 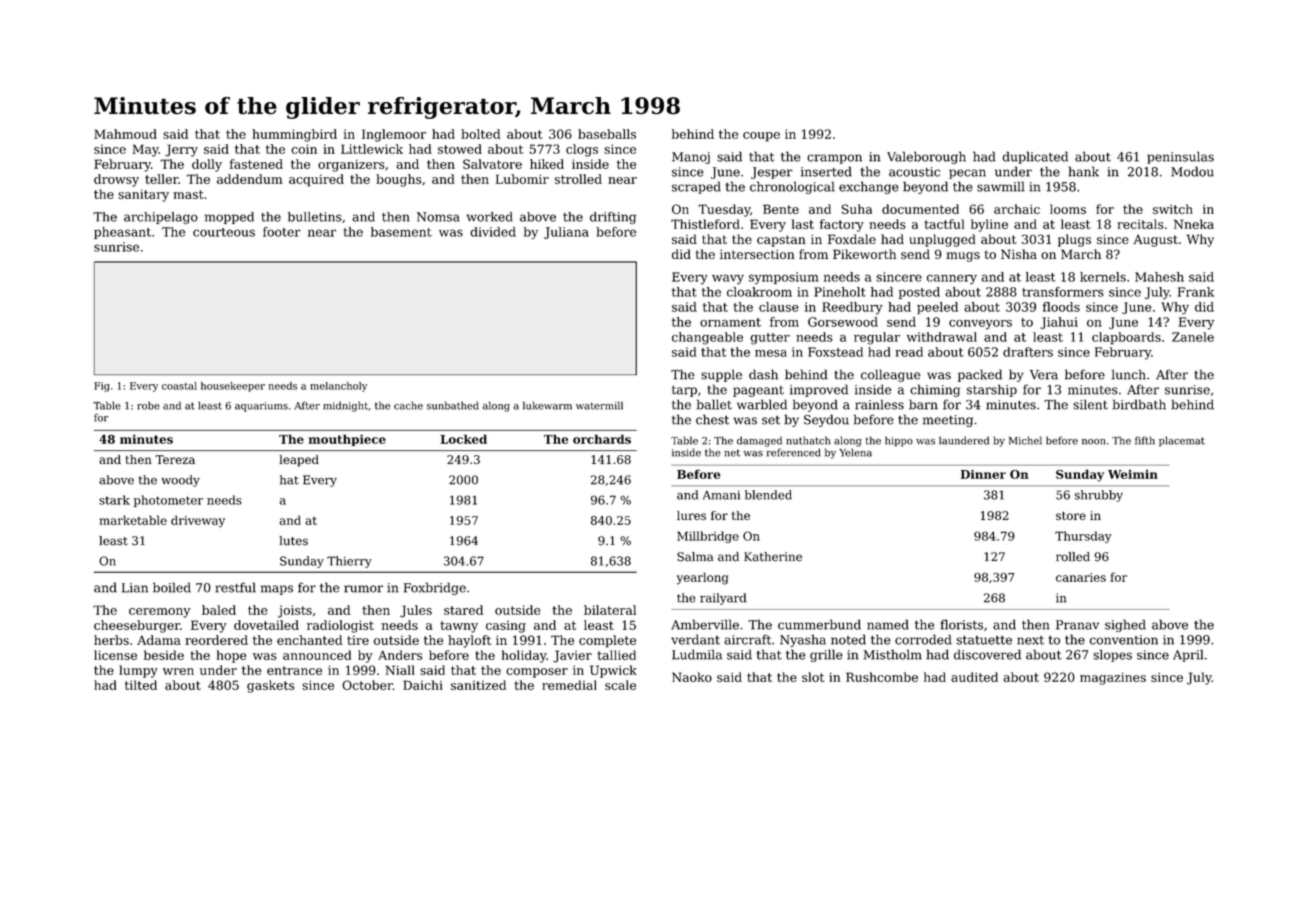 I want to click on Thursday, so click(x=1083, y=537).
